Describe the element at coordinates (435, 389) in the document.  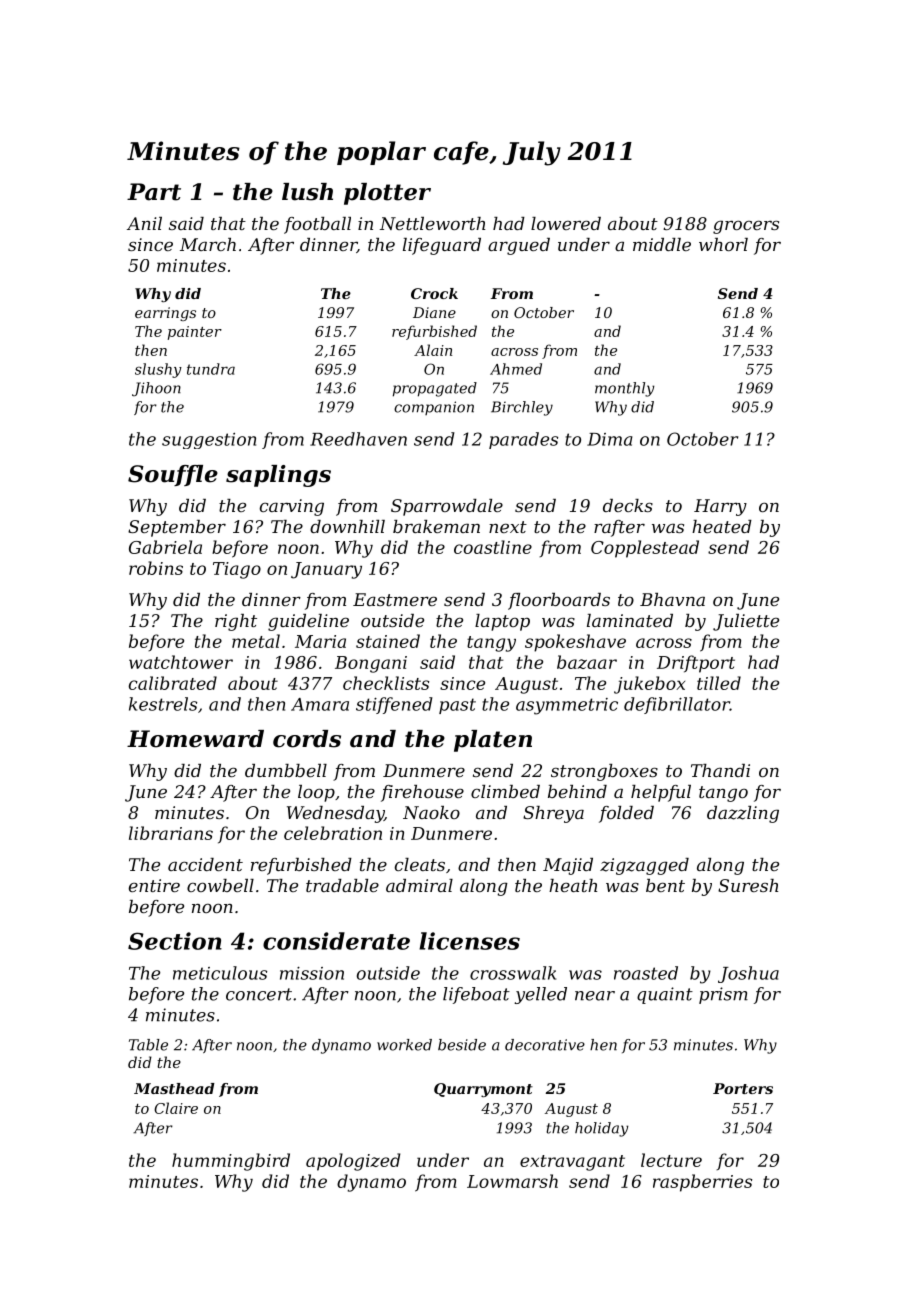
I see `propagated` at that location.
